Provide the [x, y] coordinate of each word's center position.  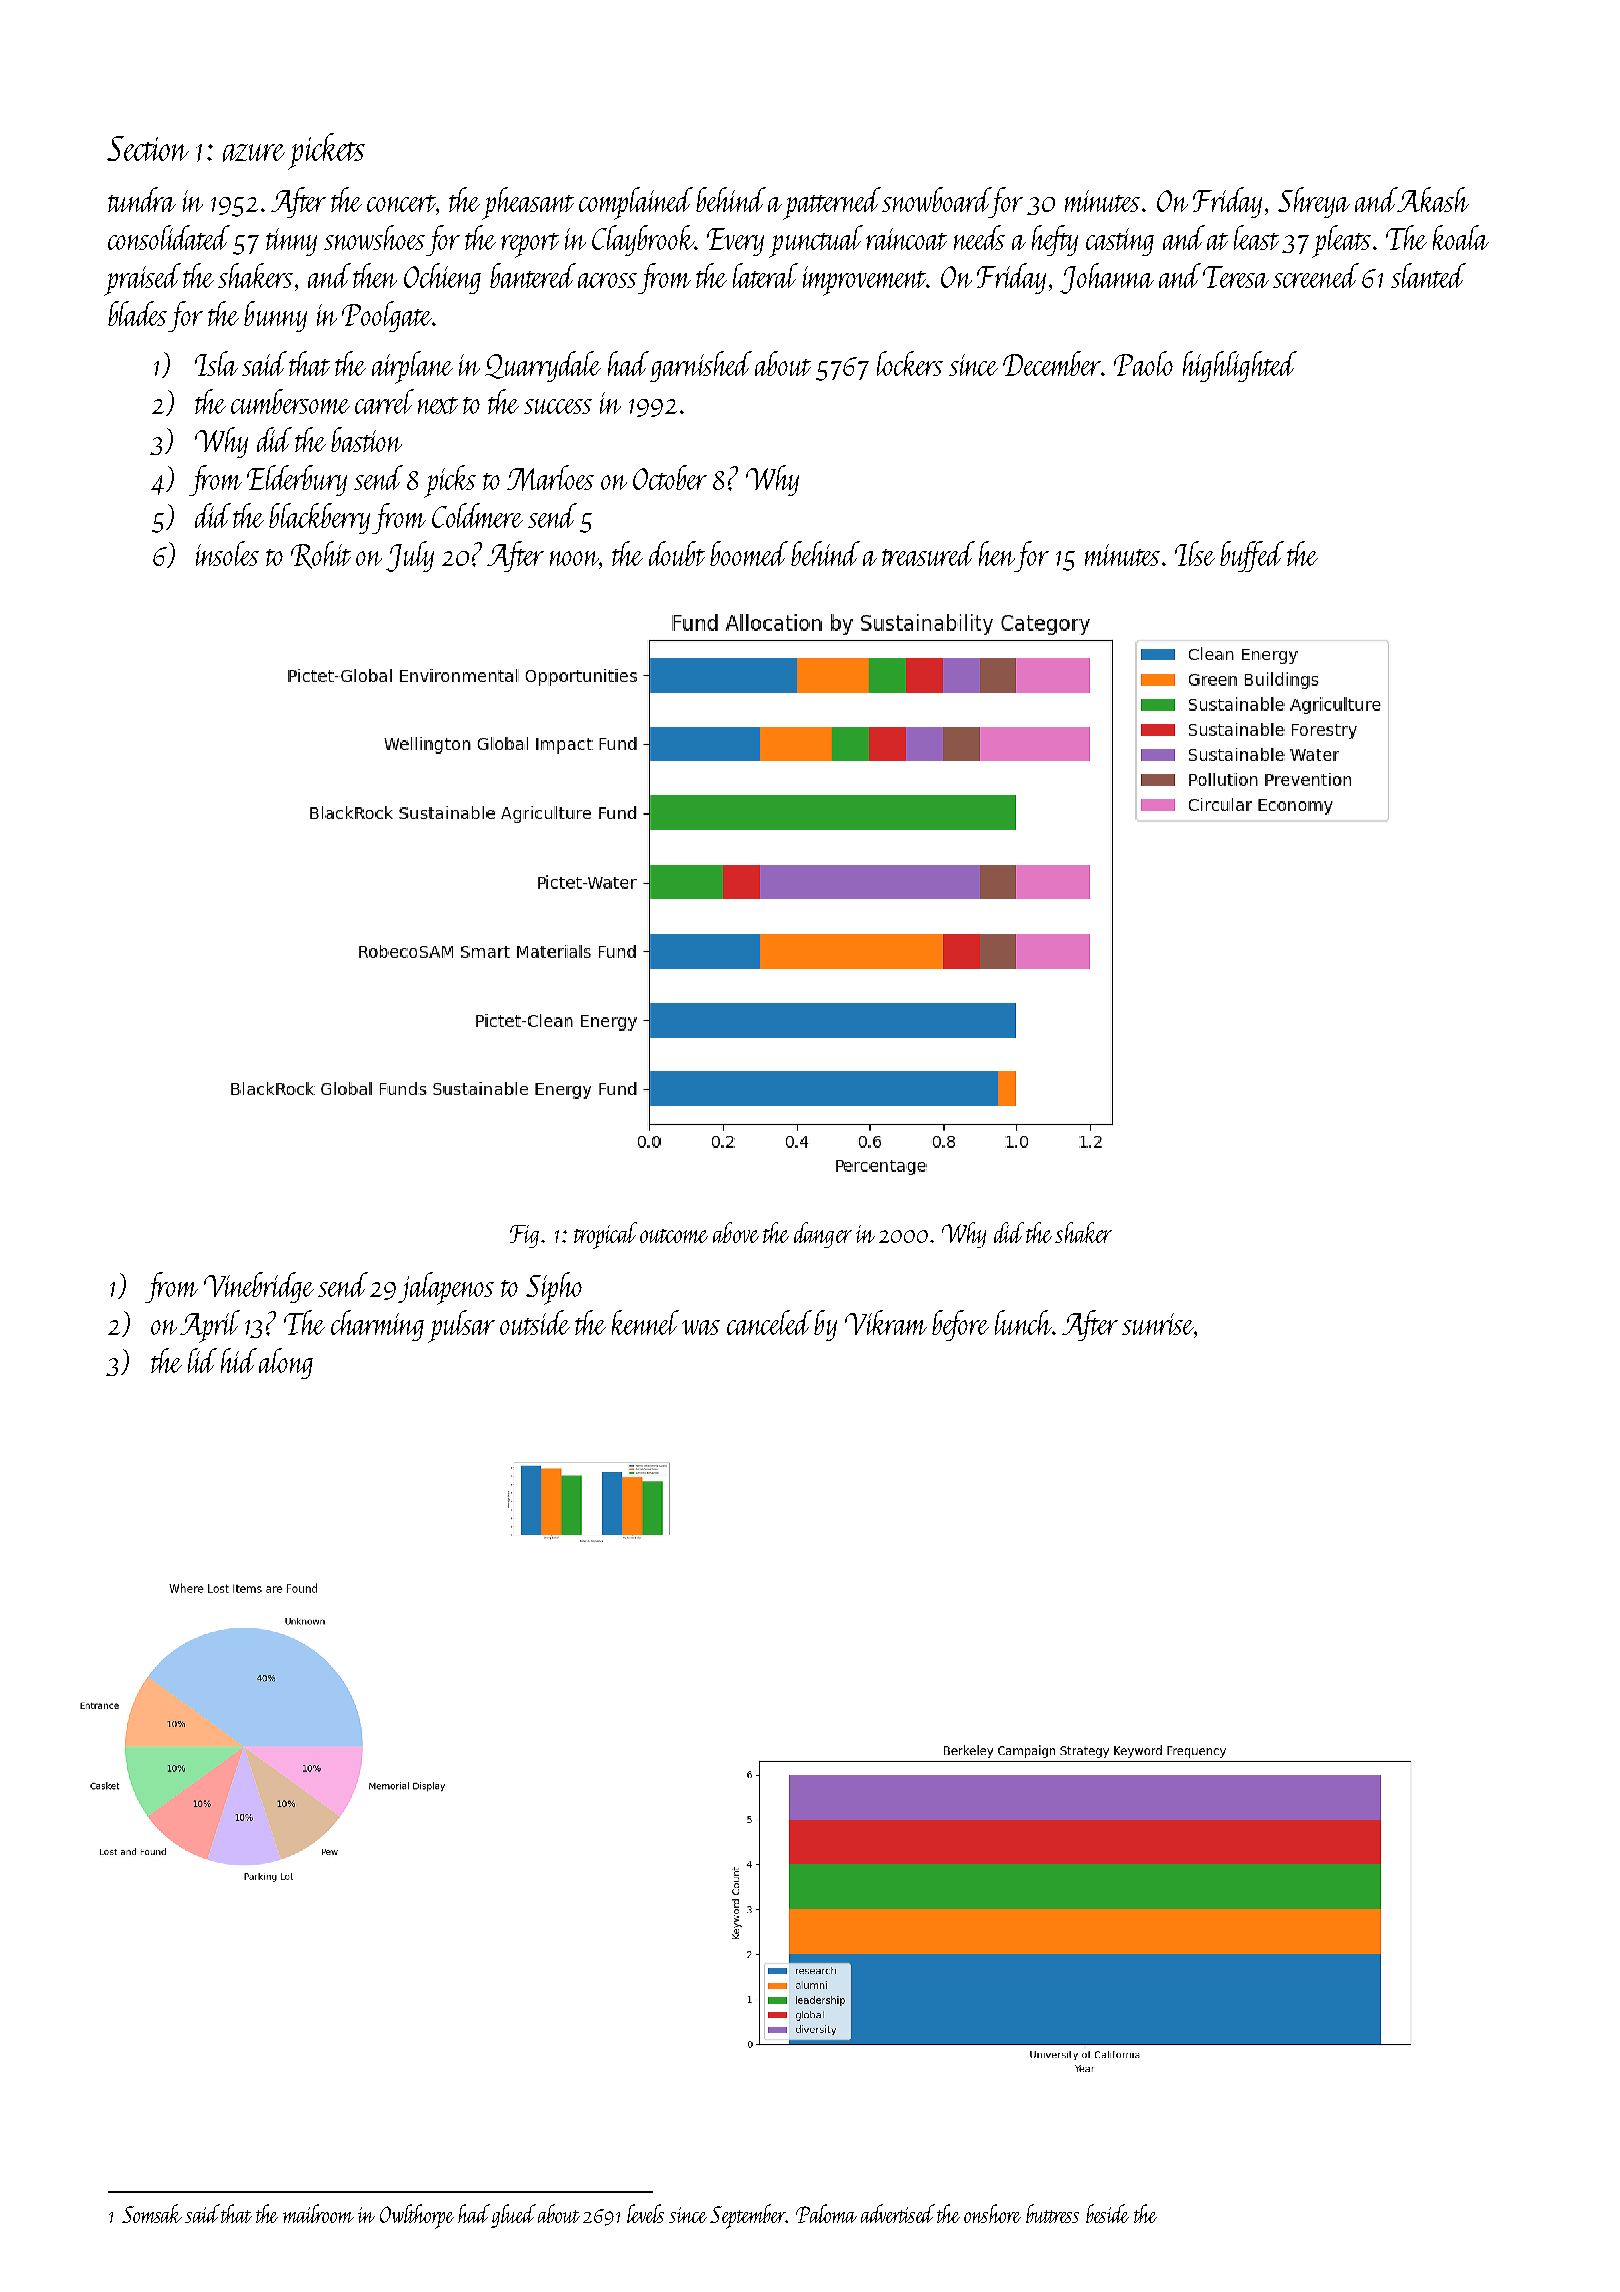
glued [513, 2216]
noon [574, 558]
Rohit [321, 555]
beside [1107, 2213]
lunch [1023, 1322]
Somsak [152, 2213]
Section [148, 148]
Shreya [1314, 202]
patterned [832, 203]
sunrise [1158, 1324]
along [286, 1363]
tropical [605, 1235]
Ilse [1195, 553]
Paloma [826, 2213]
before [960, 1325]
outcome [674, 1236]
